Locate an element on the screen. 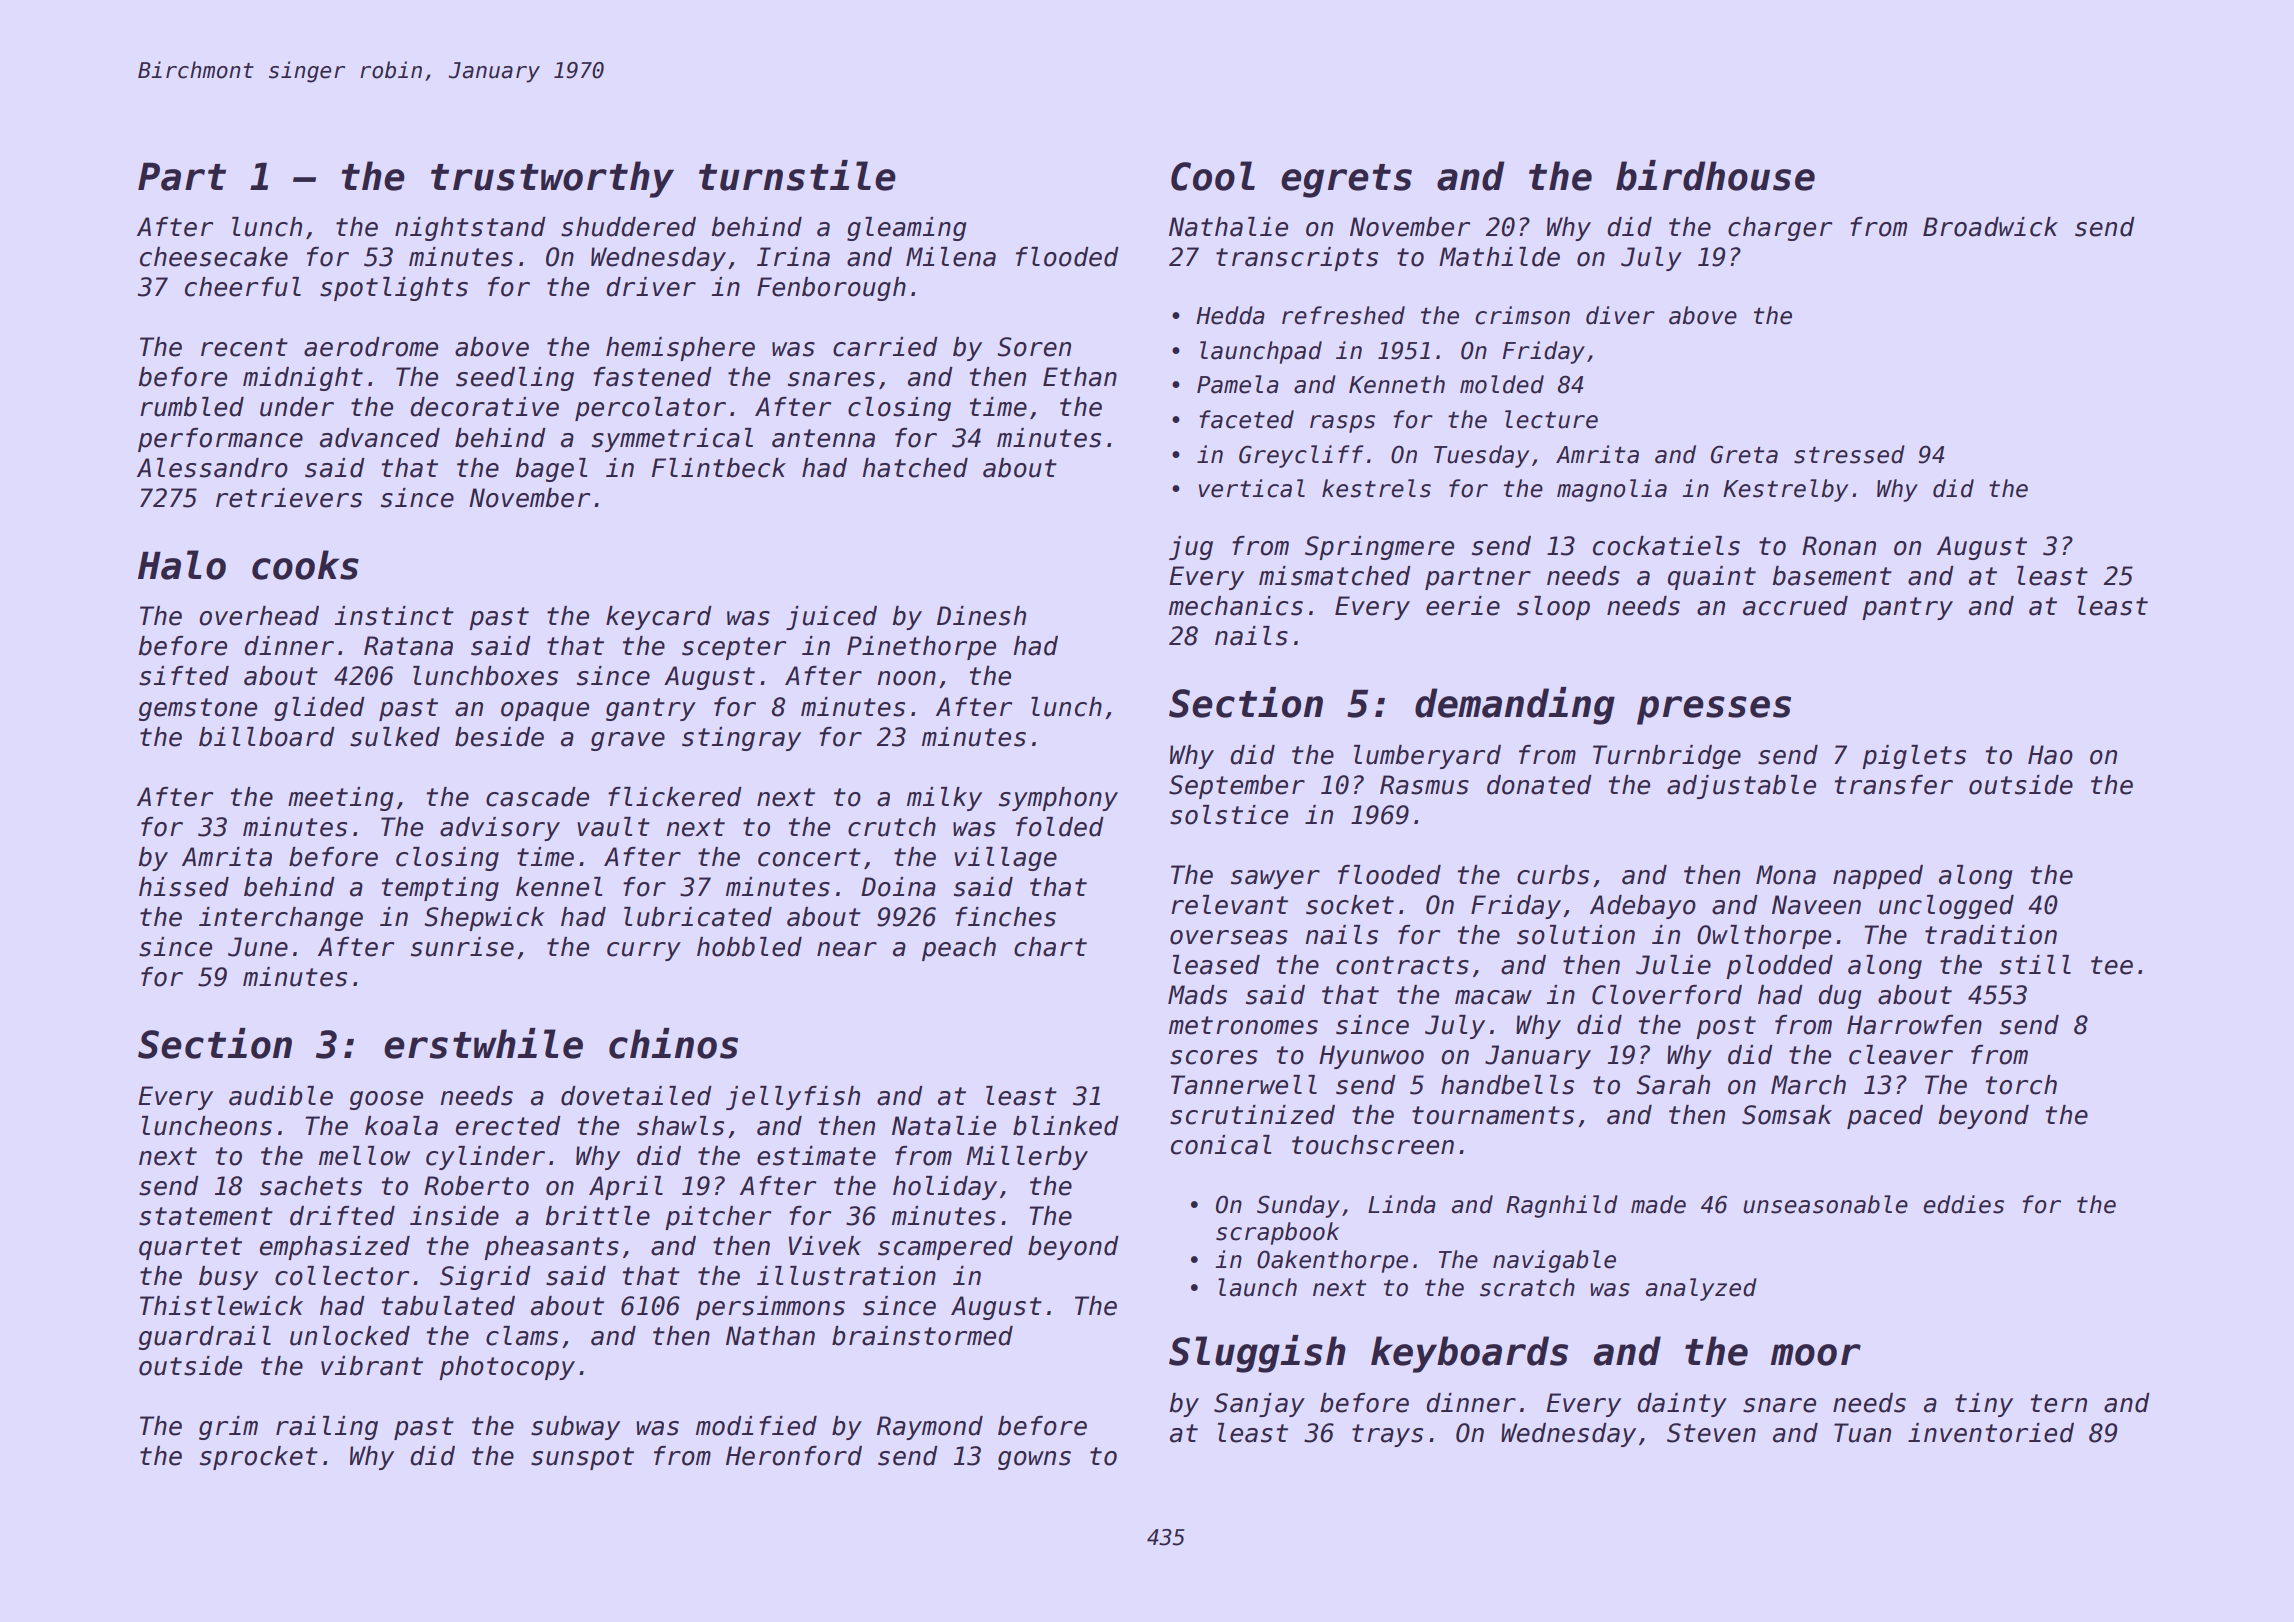  gowns is located at coordinates (1034, 1460).
